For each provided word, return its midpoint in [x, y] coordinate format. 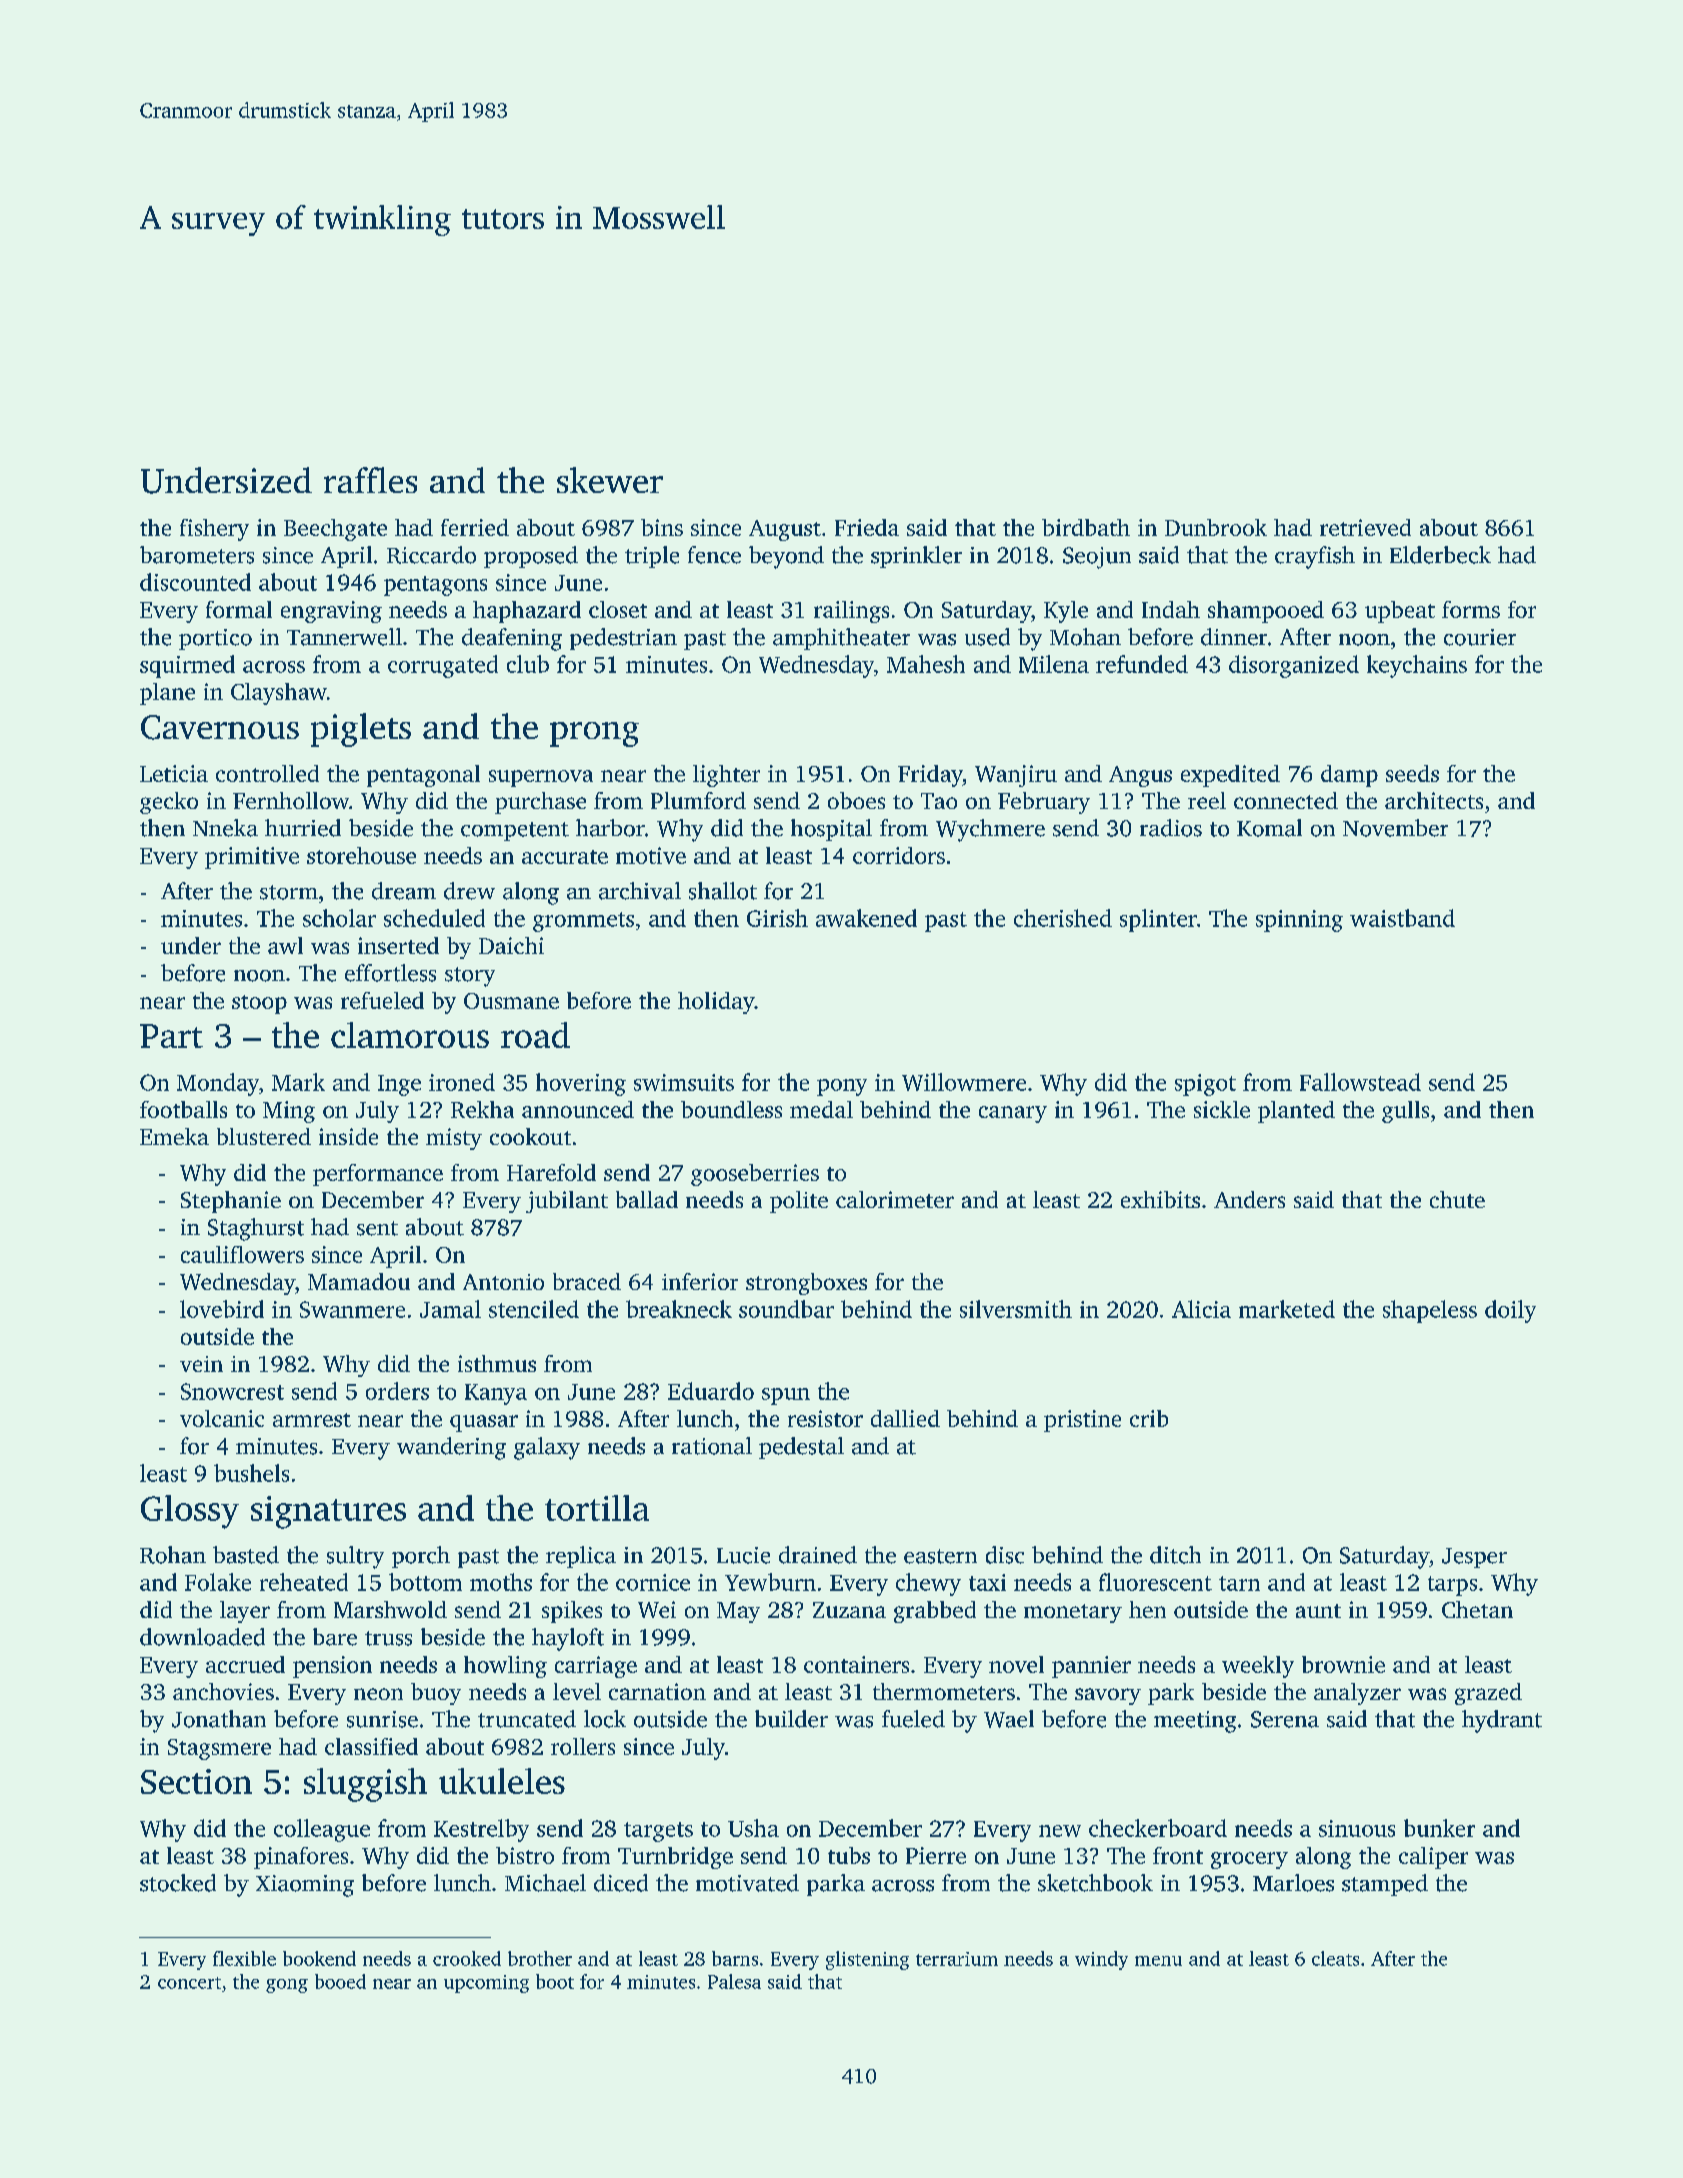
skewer [610, 480]
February [1044, 803]
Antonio [503, 1282]
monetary [1073, 1613]
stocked [178, 1883]
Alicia [1201, 1309]
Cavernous [220, 727]
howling [505, 1667]
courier [1480, 637]
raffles [370, 480]
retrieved [1365, 527]
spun [786, 1396]
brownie [1343, 1664]
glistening [867, 1960]
